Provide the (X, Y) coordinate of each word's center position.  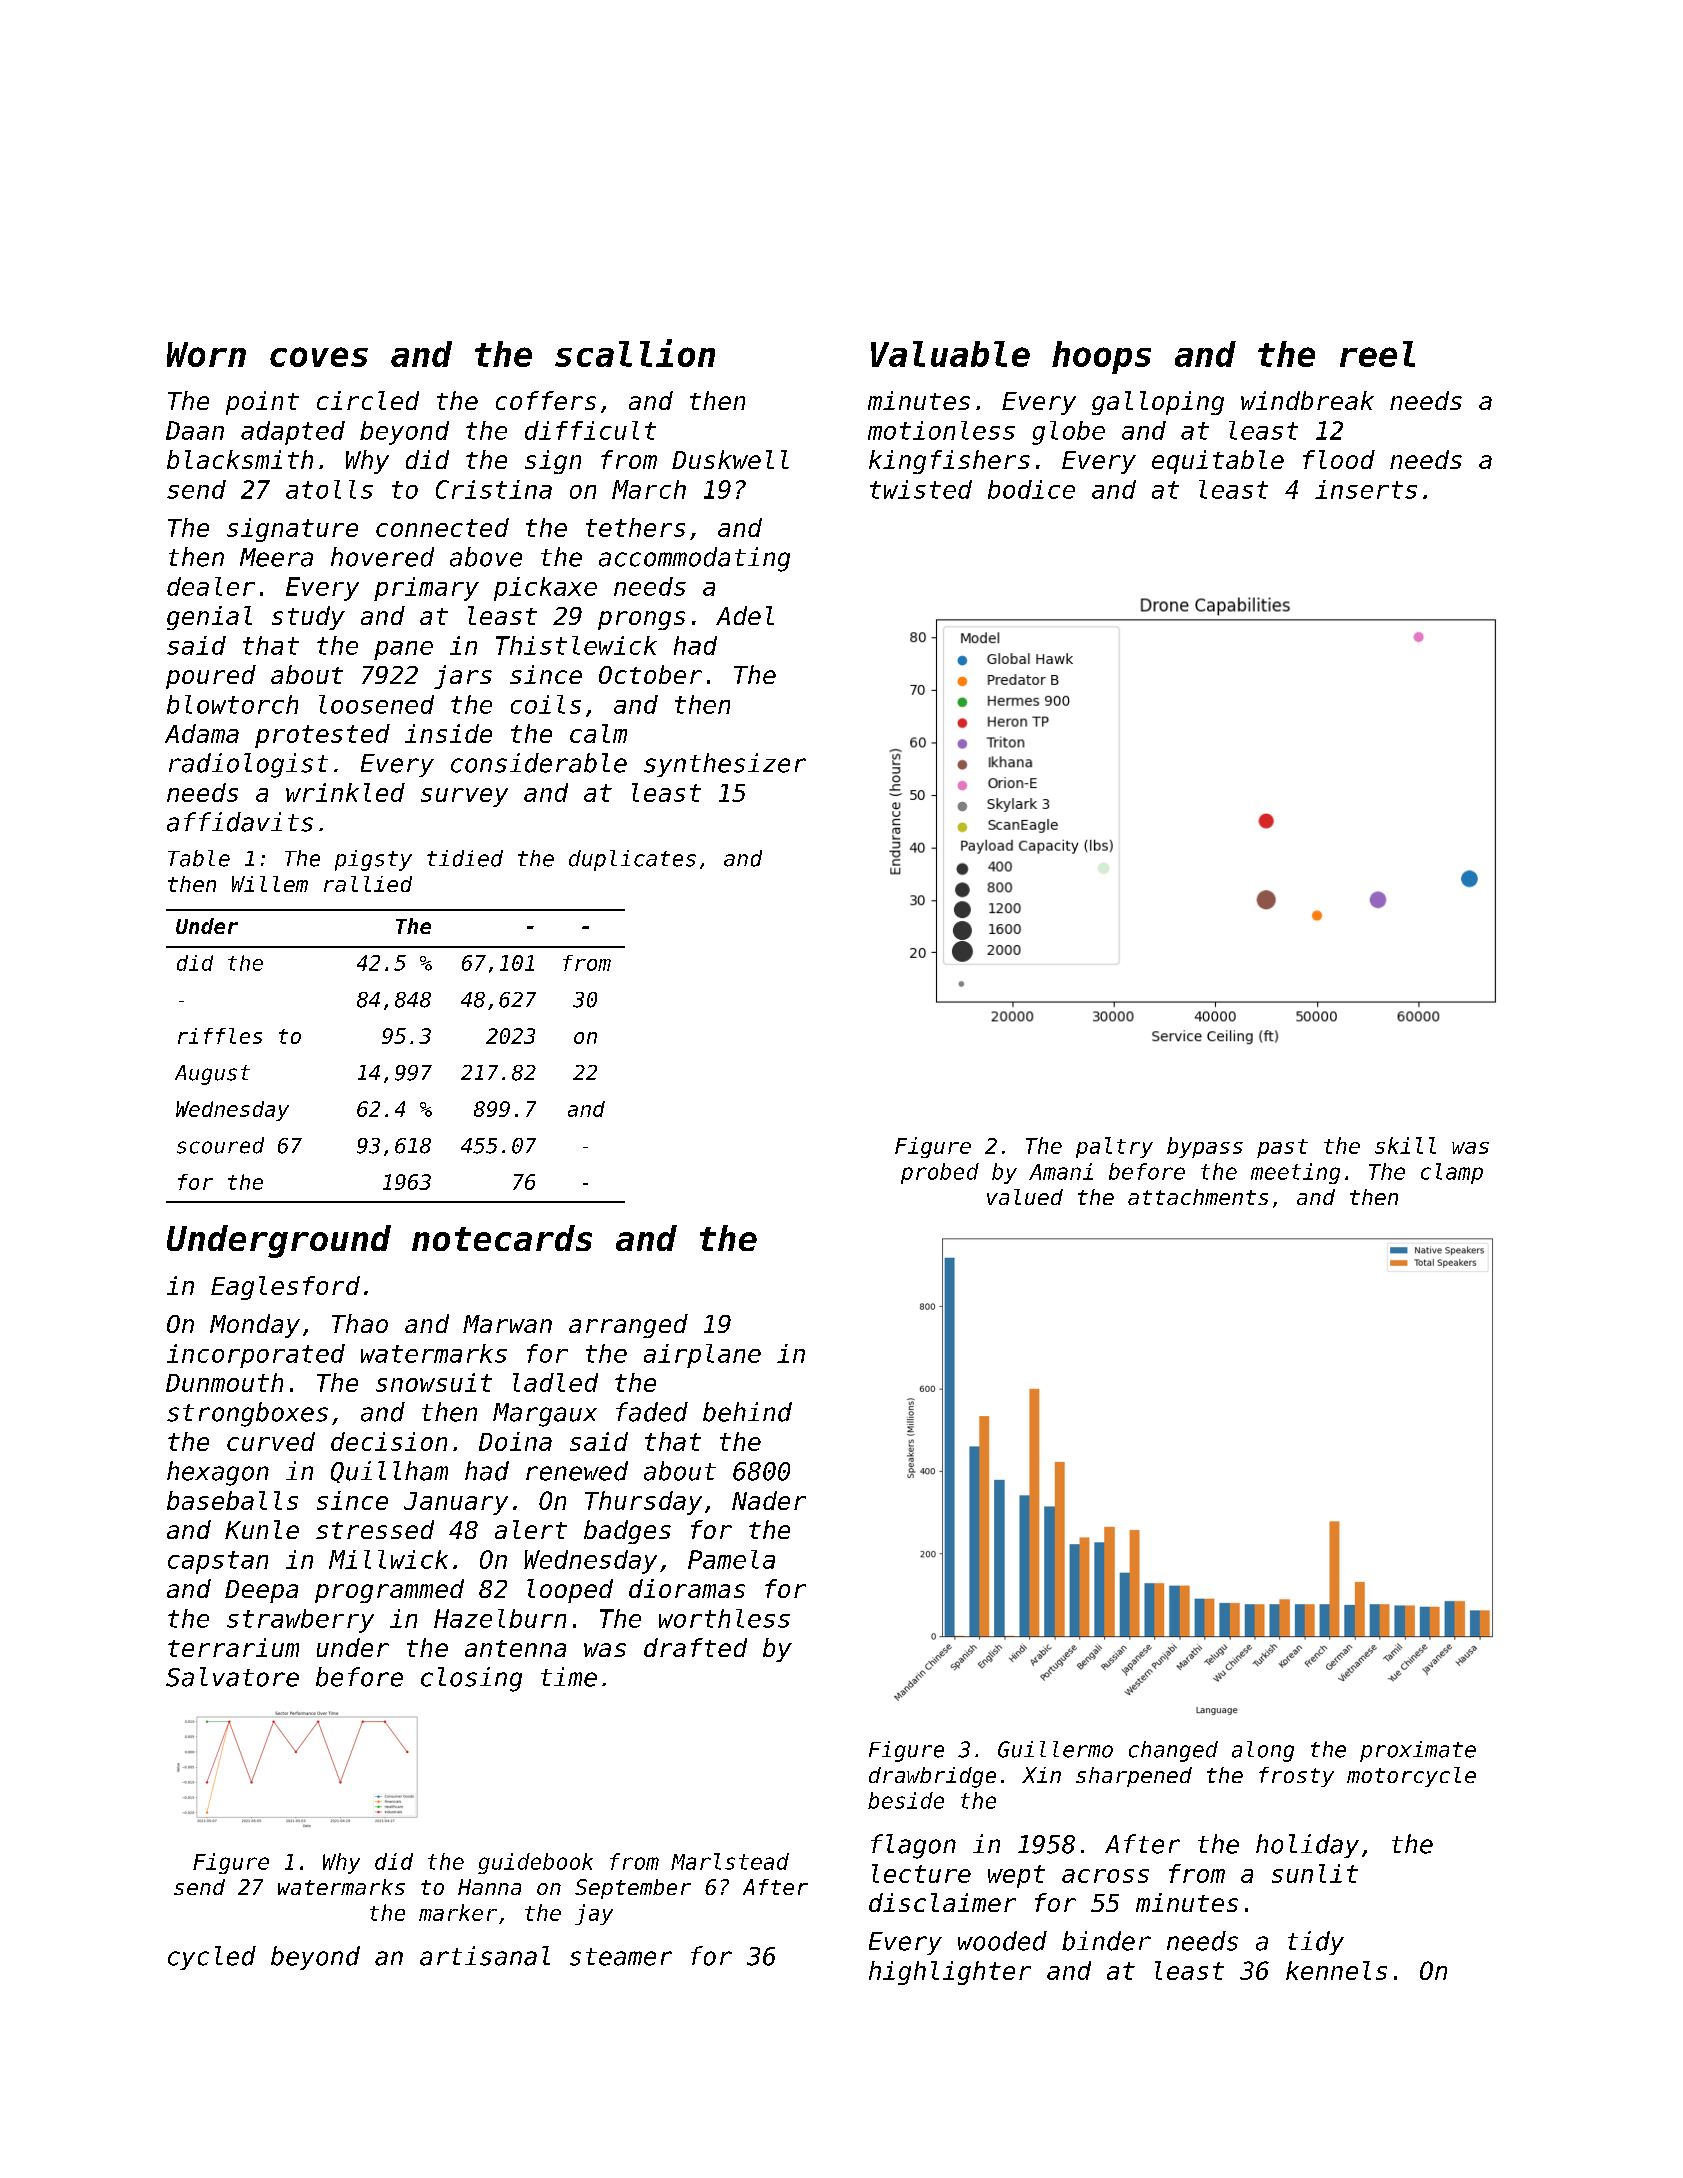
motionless (941, 430)
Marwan (507, 1324)
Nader (769, 1500)
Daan (195, 430)
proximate (1418, 1751)
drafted (695, 1647)
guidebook (535, 1863)
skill (1405, 1145)
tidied (465, 858)
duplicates (632, 860)
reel (1377, 354)
